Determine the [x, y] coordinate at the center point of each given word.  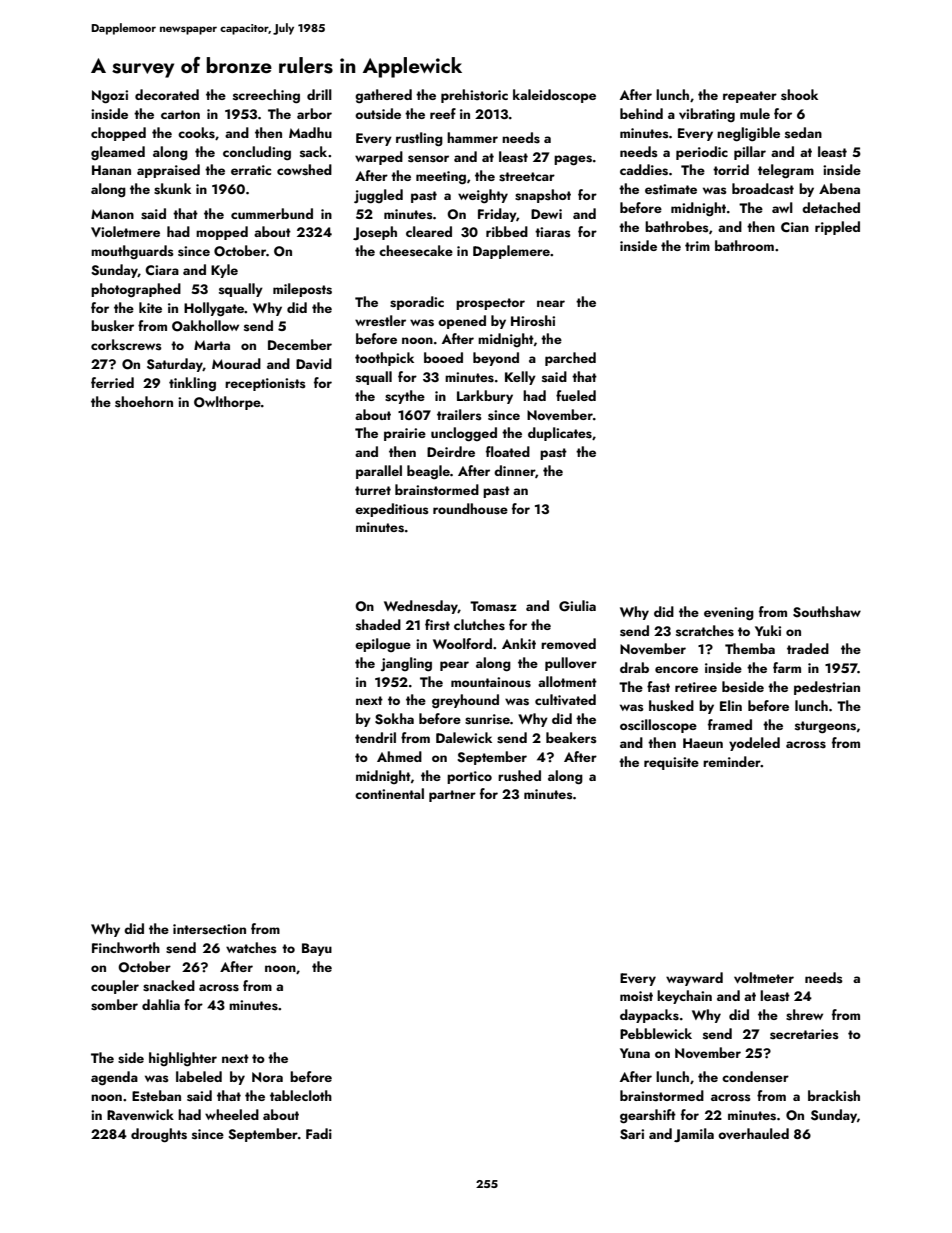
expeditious [392, 510]
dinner [515, 471]
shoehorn [144, 402]
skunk [172, 189]
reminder [732, 761]
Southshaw [827, 612]
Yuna [635, 1053]
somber [114, 1005]
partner [452, 796]
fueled [576, 395]
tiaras [553, 232]
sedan [803, 133]
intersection [209, 929]
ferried [112, 382]
